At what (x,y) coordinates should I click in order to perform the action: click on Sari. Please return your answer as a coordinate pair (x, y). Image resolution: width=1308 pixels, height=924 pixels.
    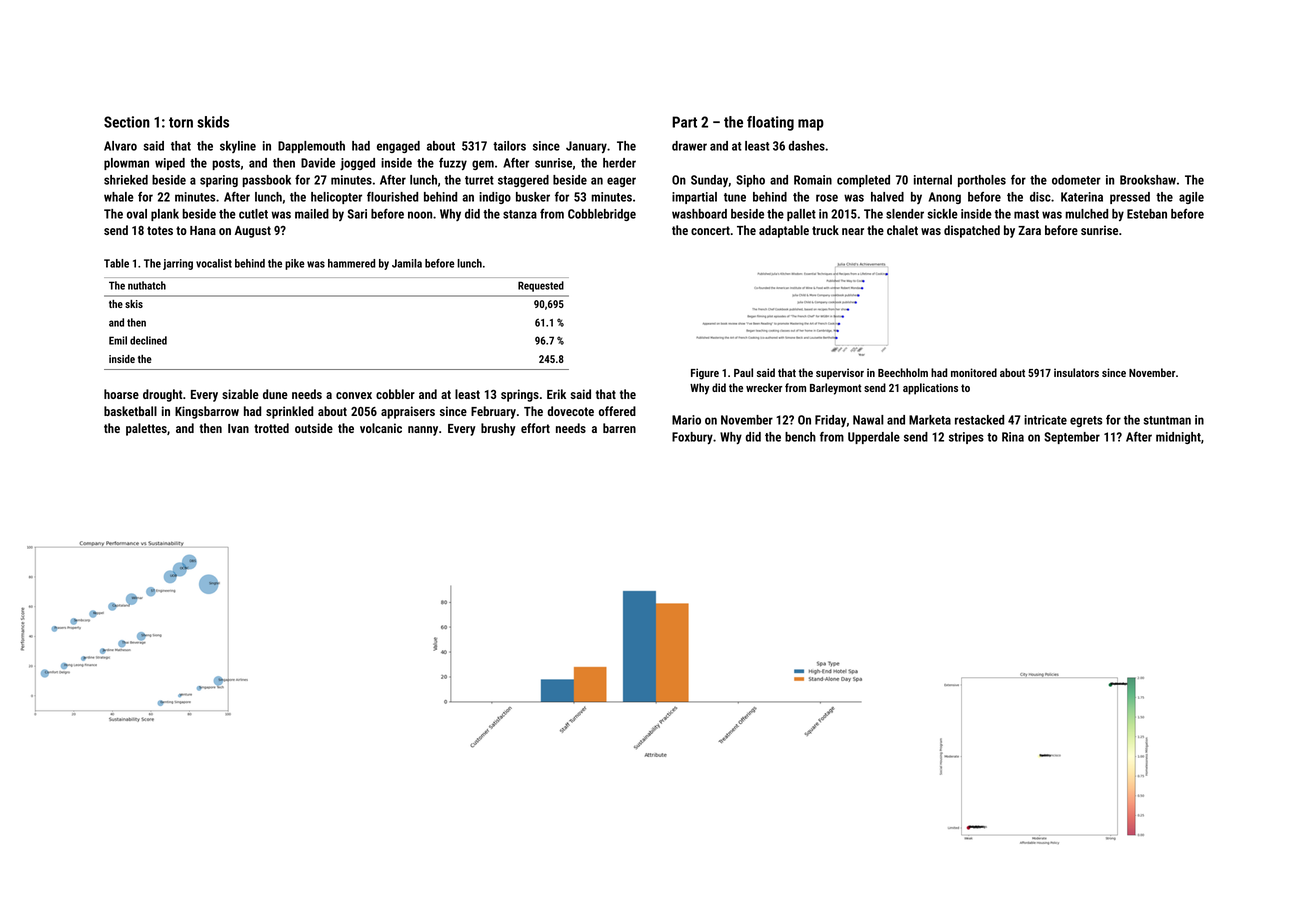
    Looking at the image, I should click on (357, 214).
